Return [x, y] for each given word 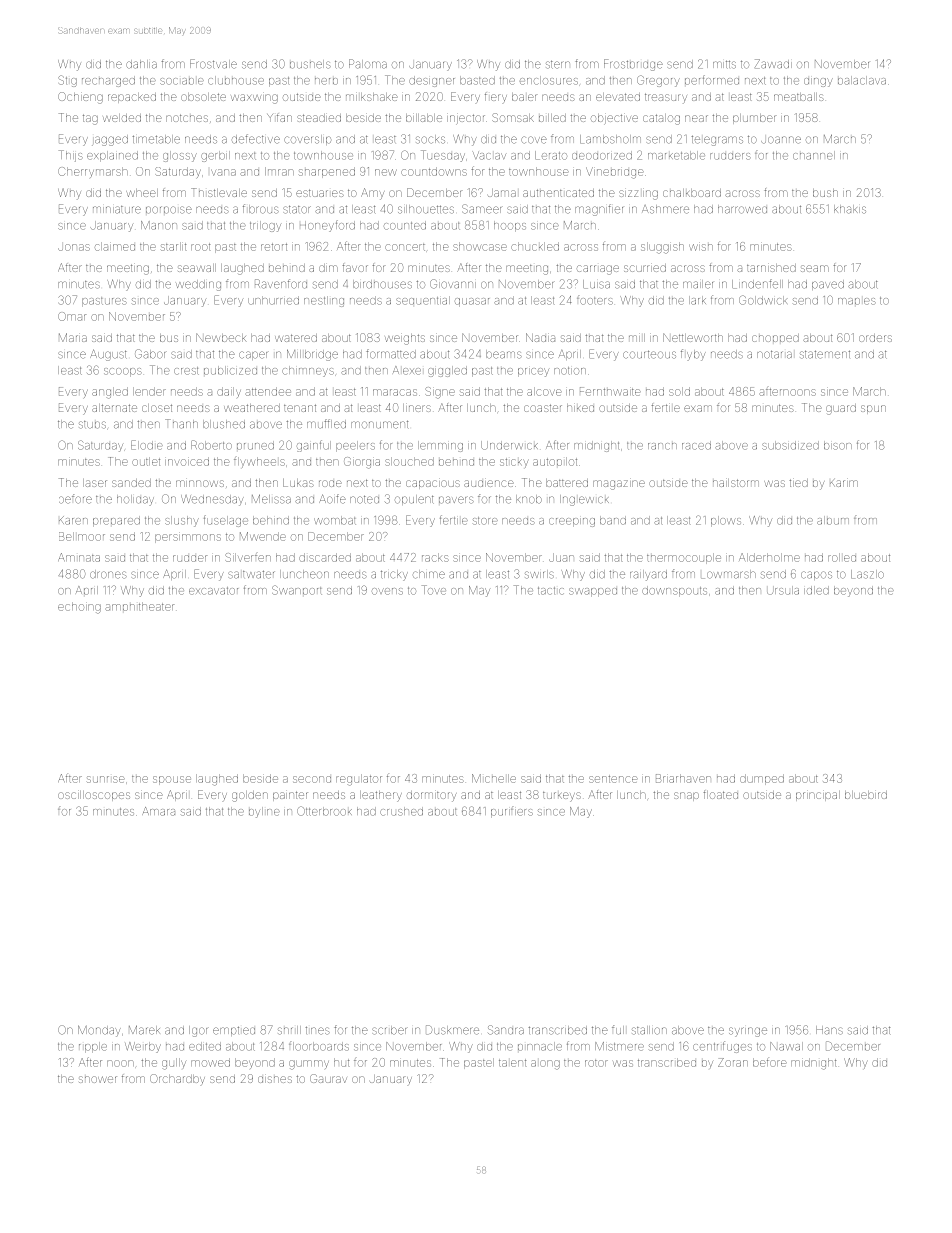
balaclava [862, 80]
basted [477, 80]
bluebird [866, 795]
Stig [67, 81]
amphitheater [140, 606]
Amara [158, 811]
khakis [850, 209]
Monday [99, 1031]
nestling [324, 301]
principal [818, 796]
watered [296, 338]
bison [838, 445]
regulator [359, 780]
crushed [401, 811]
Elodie [147, 445]
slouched [409, 461]
